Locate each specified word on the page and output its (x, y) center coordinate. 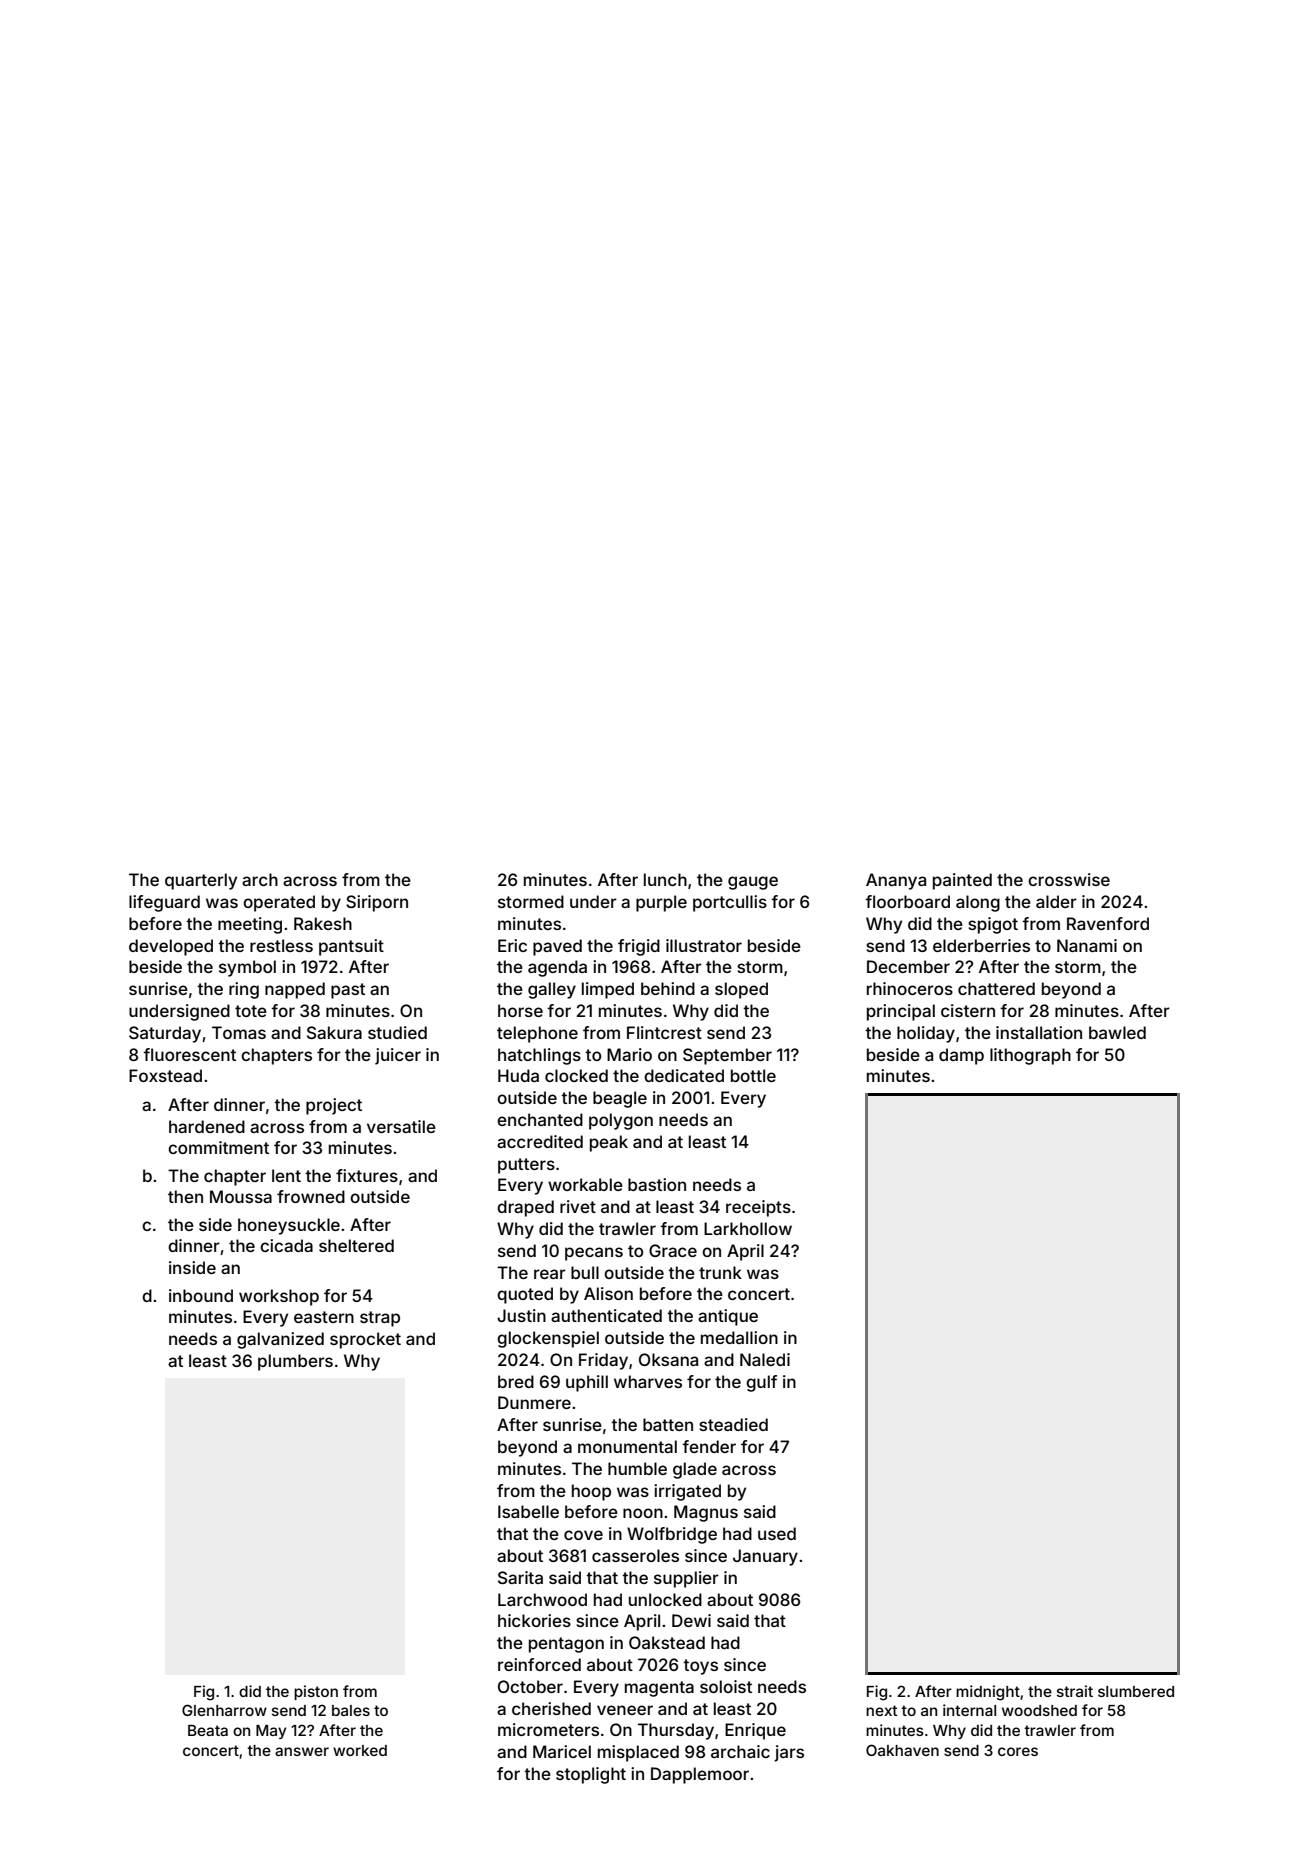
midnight (988, 1693)
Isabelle (528, 1511)
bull (585, 1272)
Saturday (165, 1034)
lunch (665, 879)
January (765, 1557)
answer (302, 1751)
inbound (201, 1295)
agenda (557, 968)
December (908, 966)
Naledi (765, 1359)
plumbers (295, 1362)
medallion (739, 1337)
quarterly (201, 881)
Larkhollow (748, 1228)
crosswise (1069, 879)
